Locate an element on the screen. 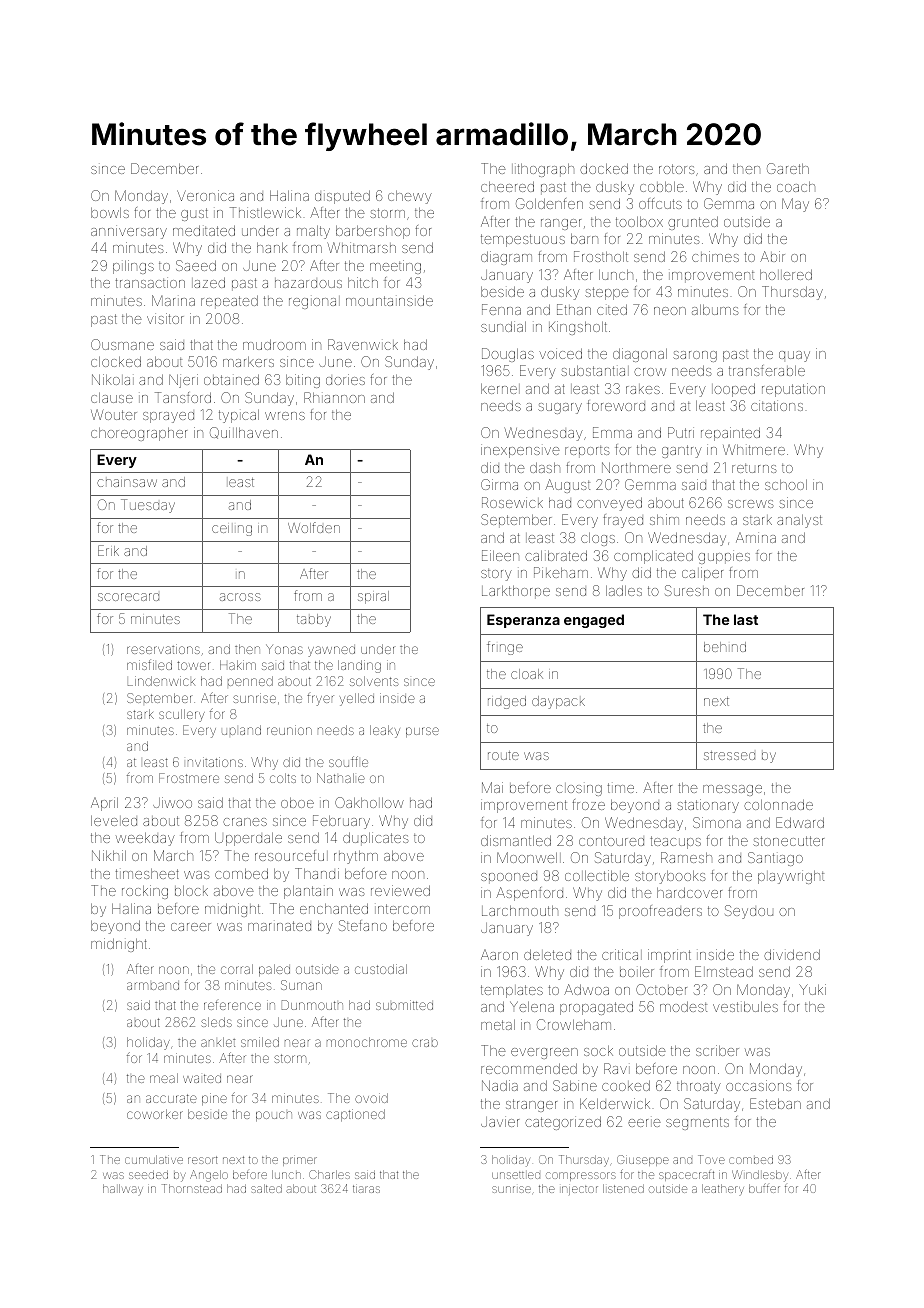  Wolfden is located at coordinates (314, 527).
